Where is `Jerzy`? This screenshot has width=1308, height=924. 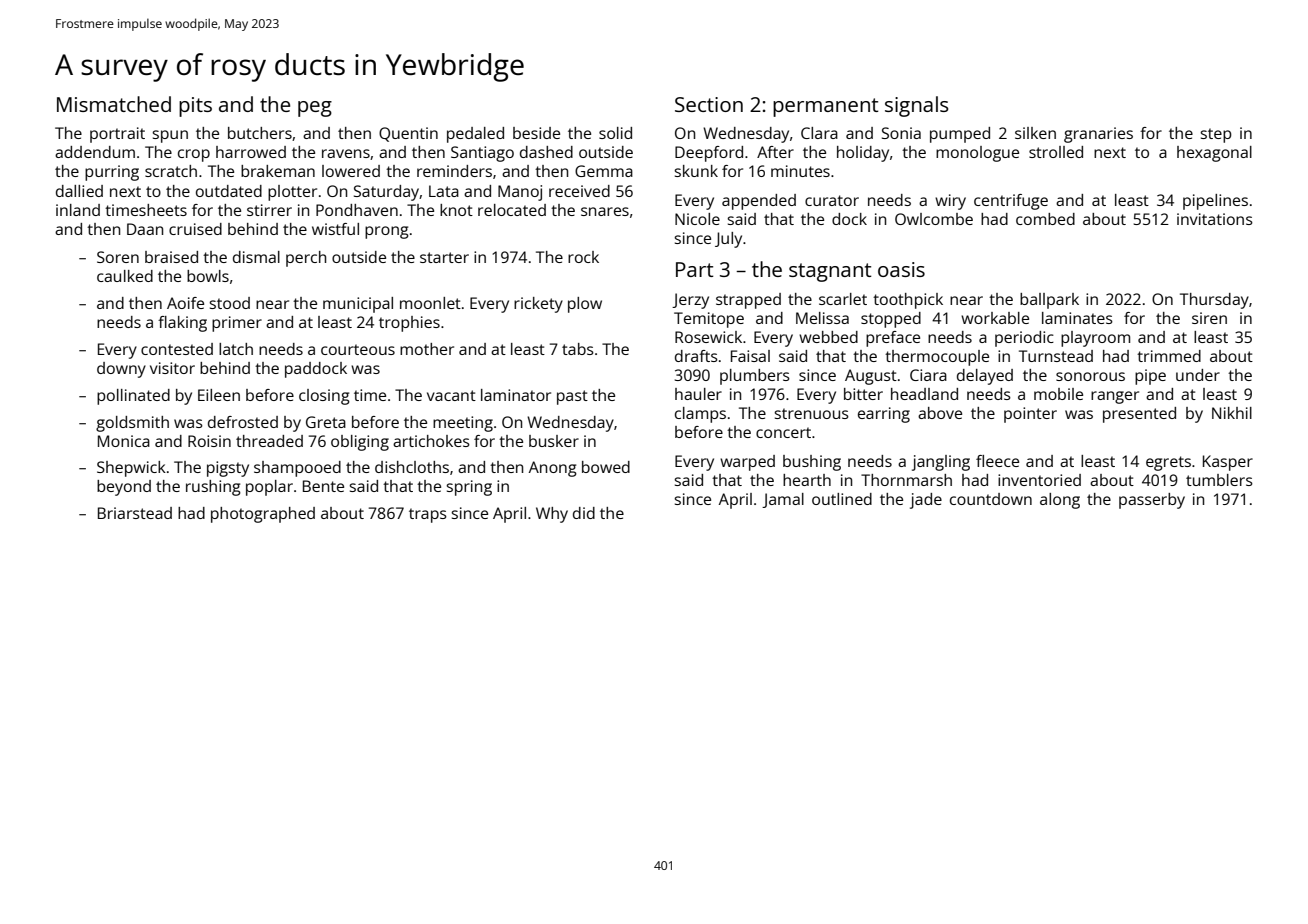 Jerzy is located at coordinates (690, 301).
